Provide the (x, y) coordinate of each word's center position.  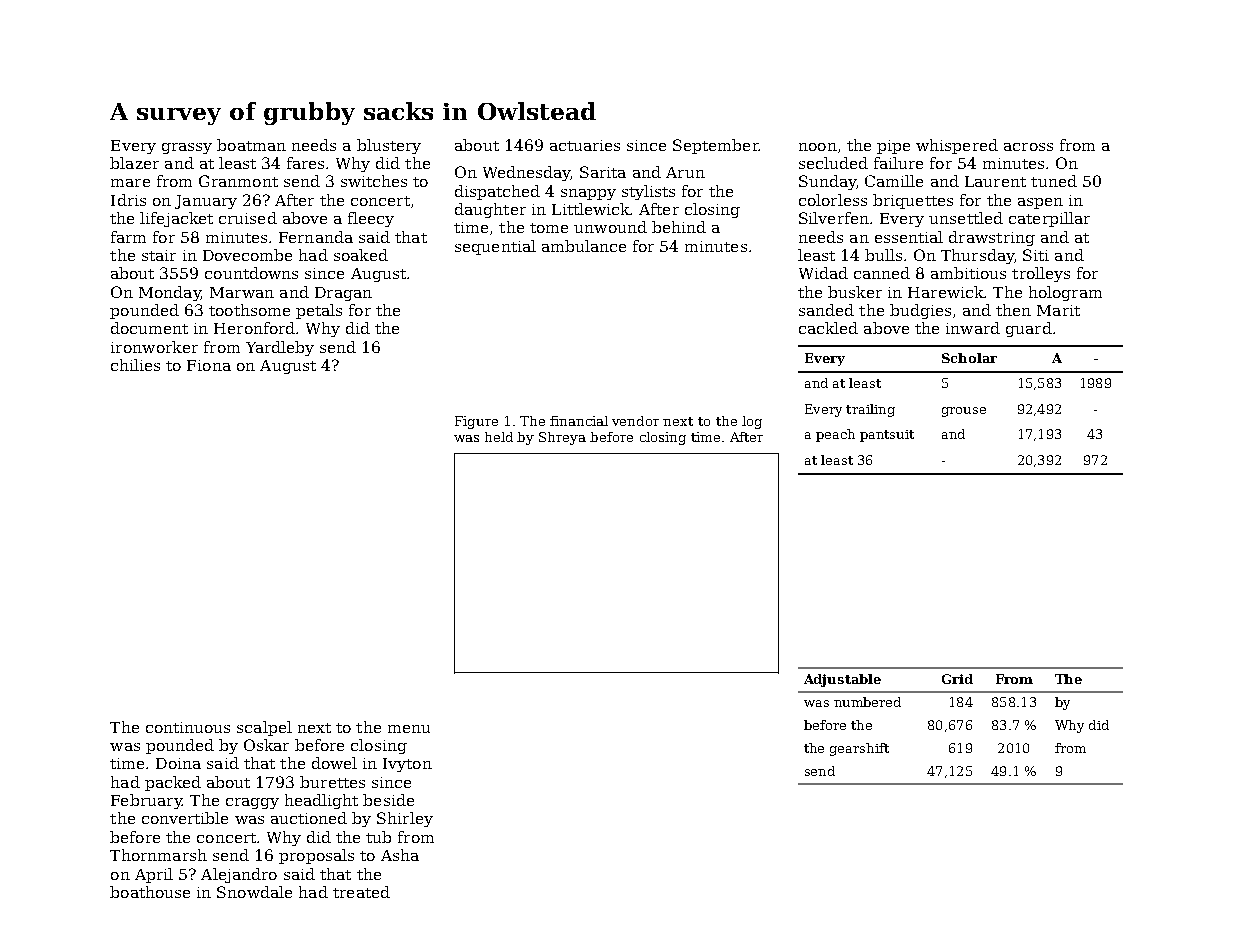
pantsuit (887, 436)
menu (409, 729)
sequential (495, 247)
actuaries (585, 145)
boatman (251, 145)
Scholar (969, 358)
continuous (188, 727)
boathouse (150, 892)
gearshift (859, 749)
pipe (893, 147)
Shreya (562, 438)
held (499, 437)
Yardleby (280, 348)
